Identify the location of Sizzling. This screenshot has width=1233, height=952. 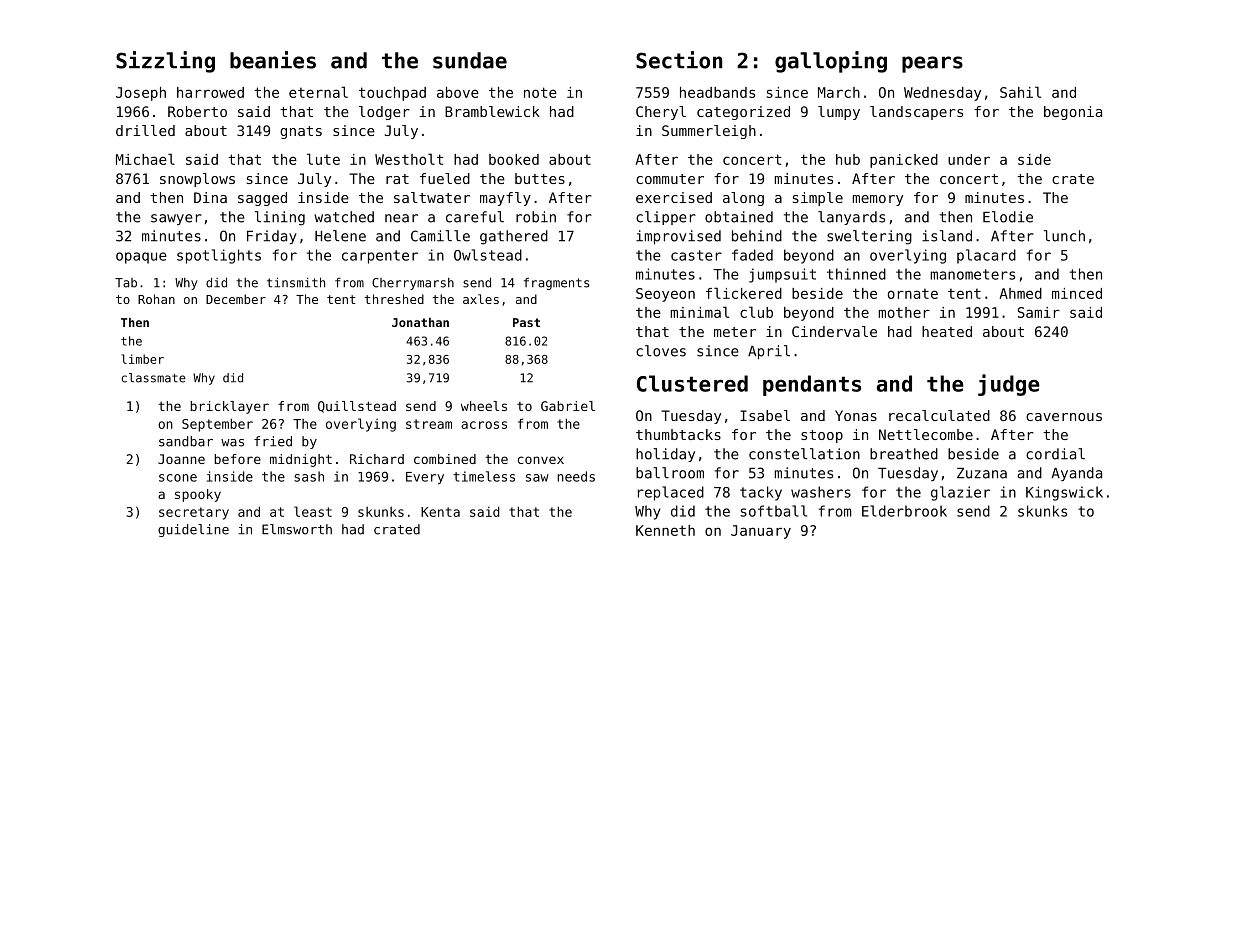
(165, 62).
